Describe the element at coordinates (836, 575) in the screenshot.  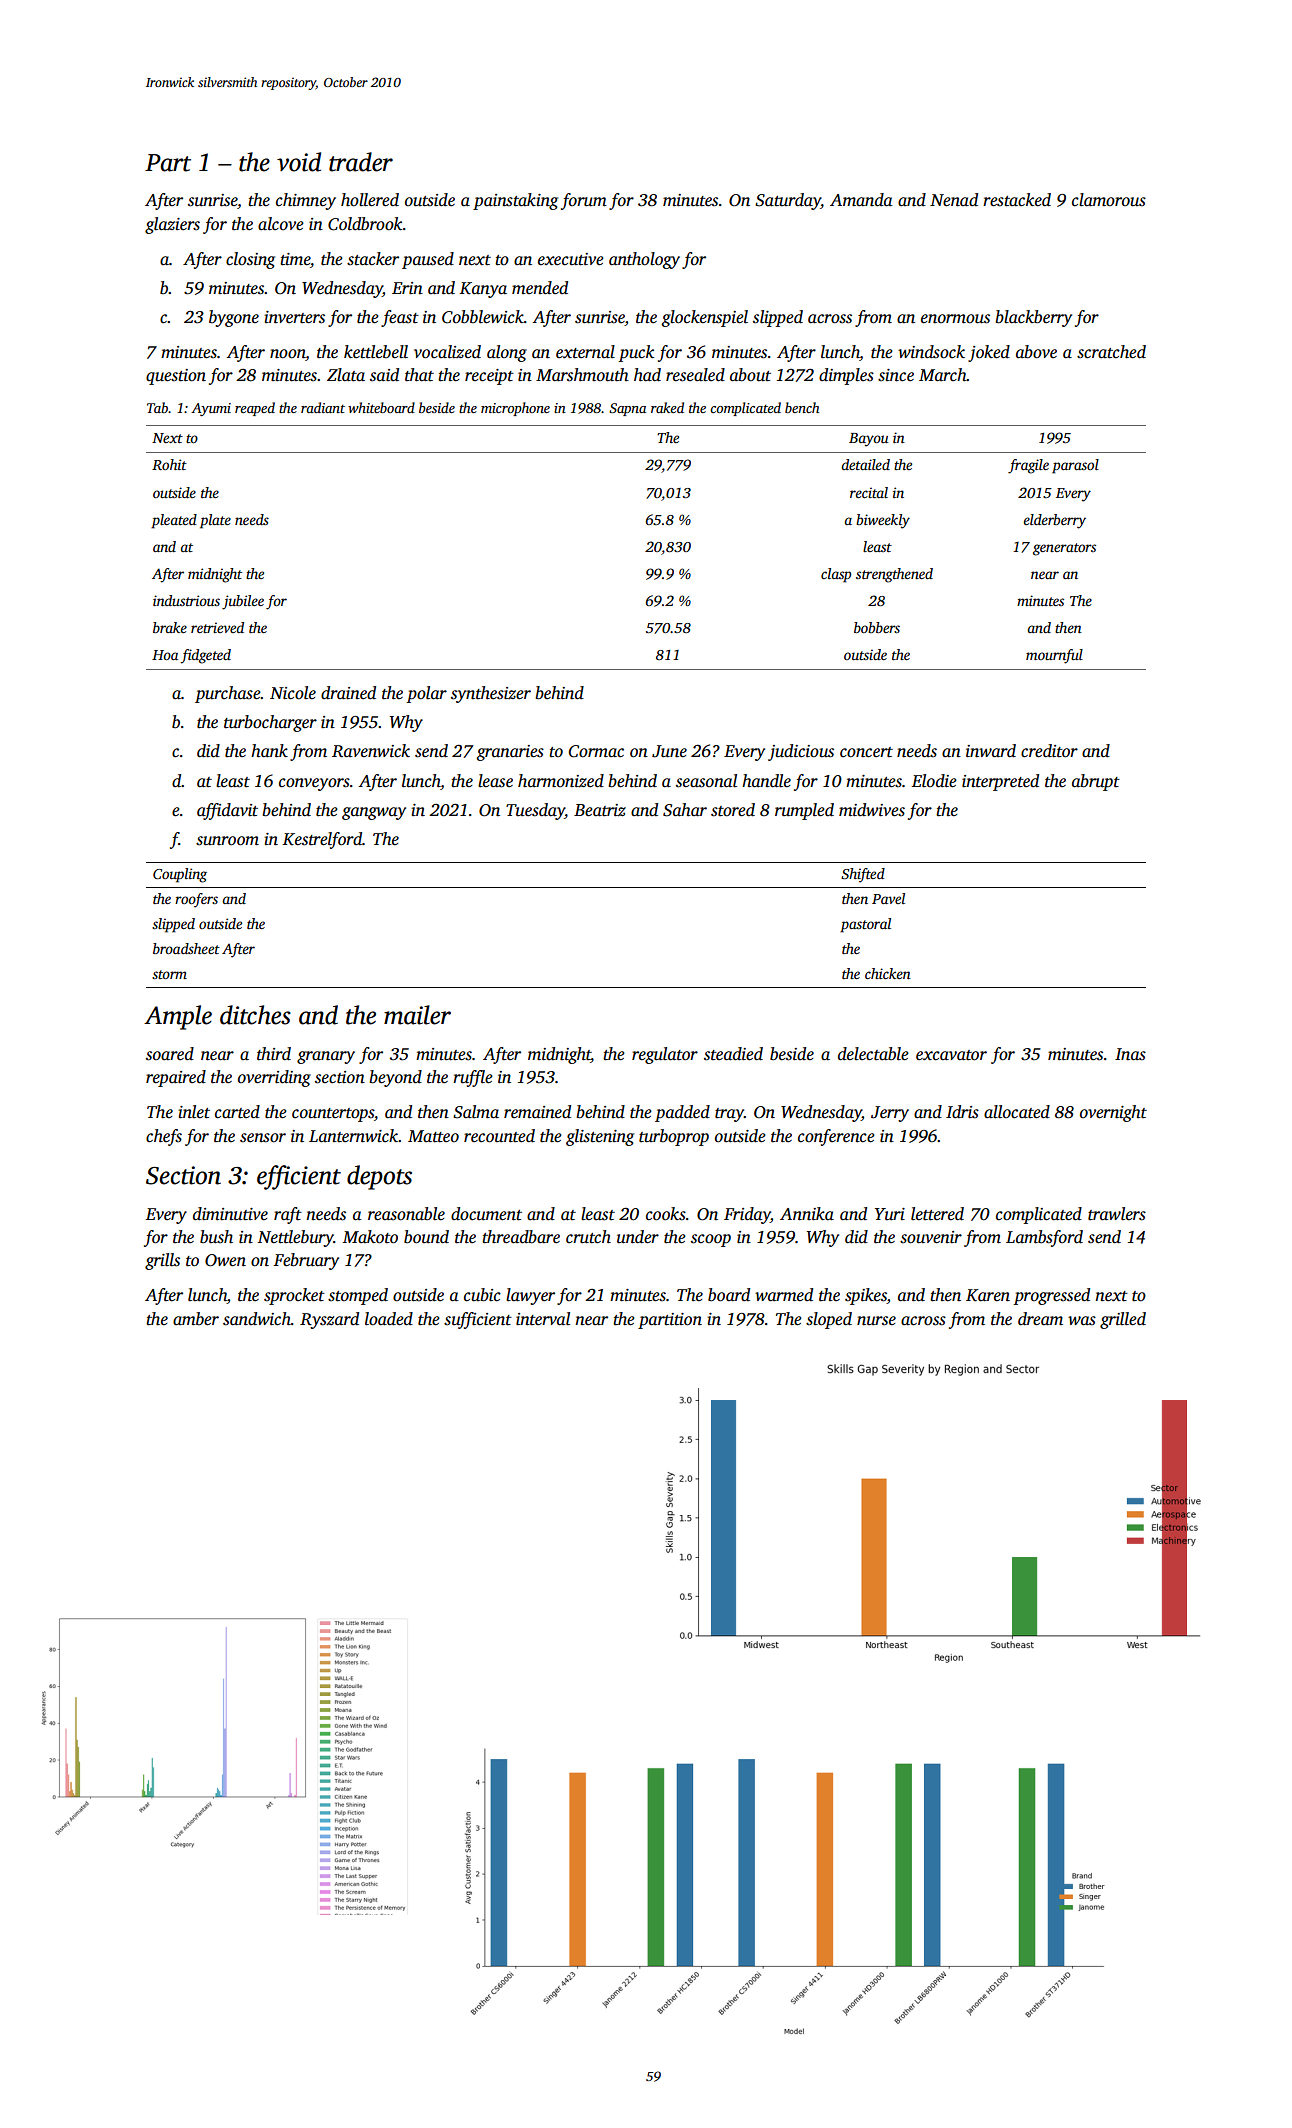
I see `clasp` at that location.
